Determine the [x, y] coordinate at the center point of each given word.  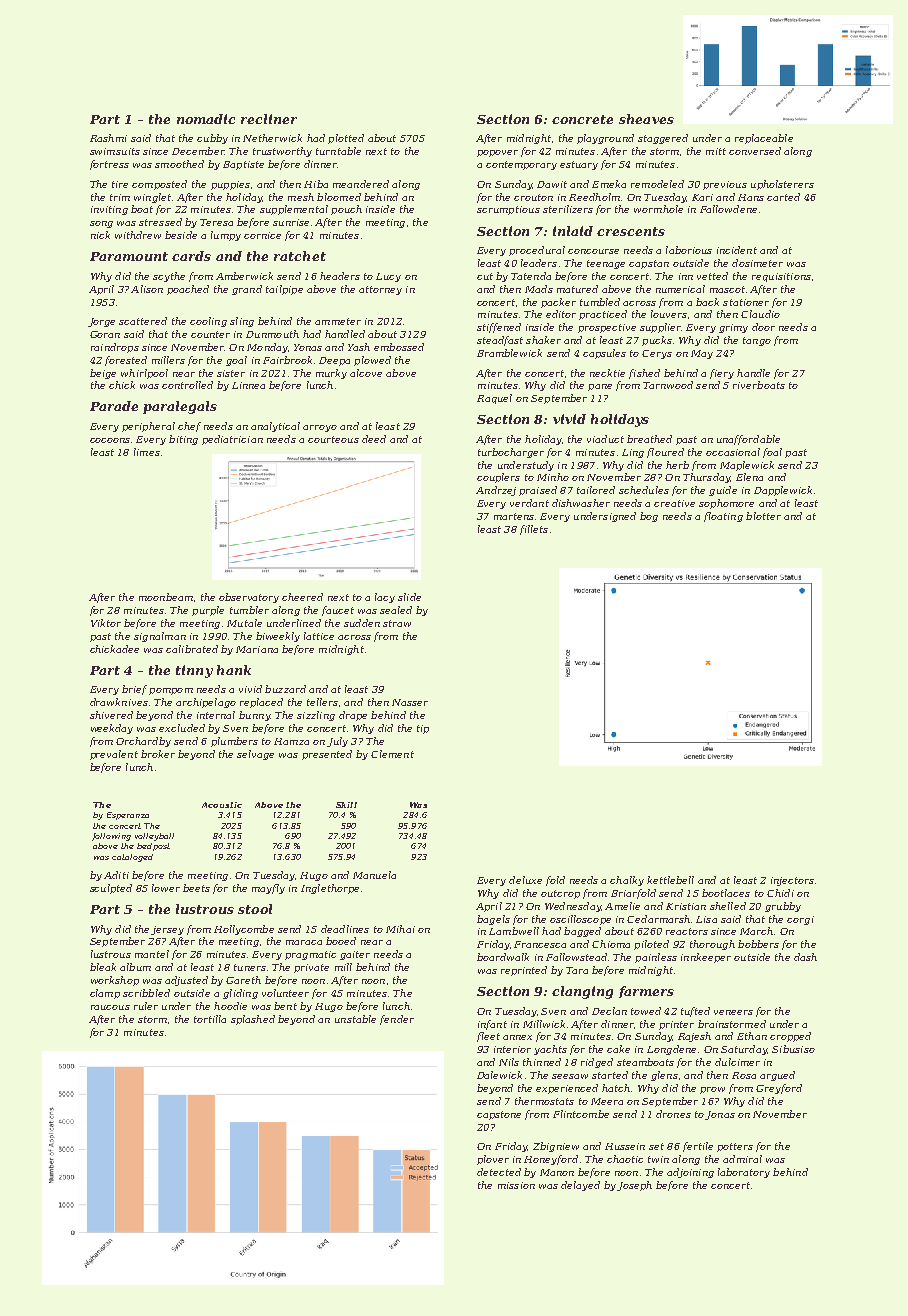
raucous [110, 1007]
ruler [146, 1006]
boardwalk [503, 957]
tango [757, 341]
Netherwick [272, 138]
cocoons [110, 440]
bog [649, 517]
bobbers [758, 944]
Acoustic [222, 805]
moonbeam [166, 597]
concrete [582, 119]
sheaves [646, 119]
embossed [399, 347]
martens [514, 516]
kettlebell [670, 880]
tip [423, 729]
